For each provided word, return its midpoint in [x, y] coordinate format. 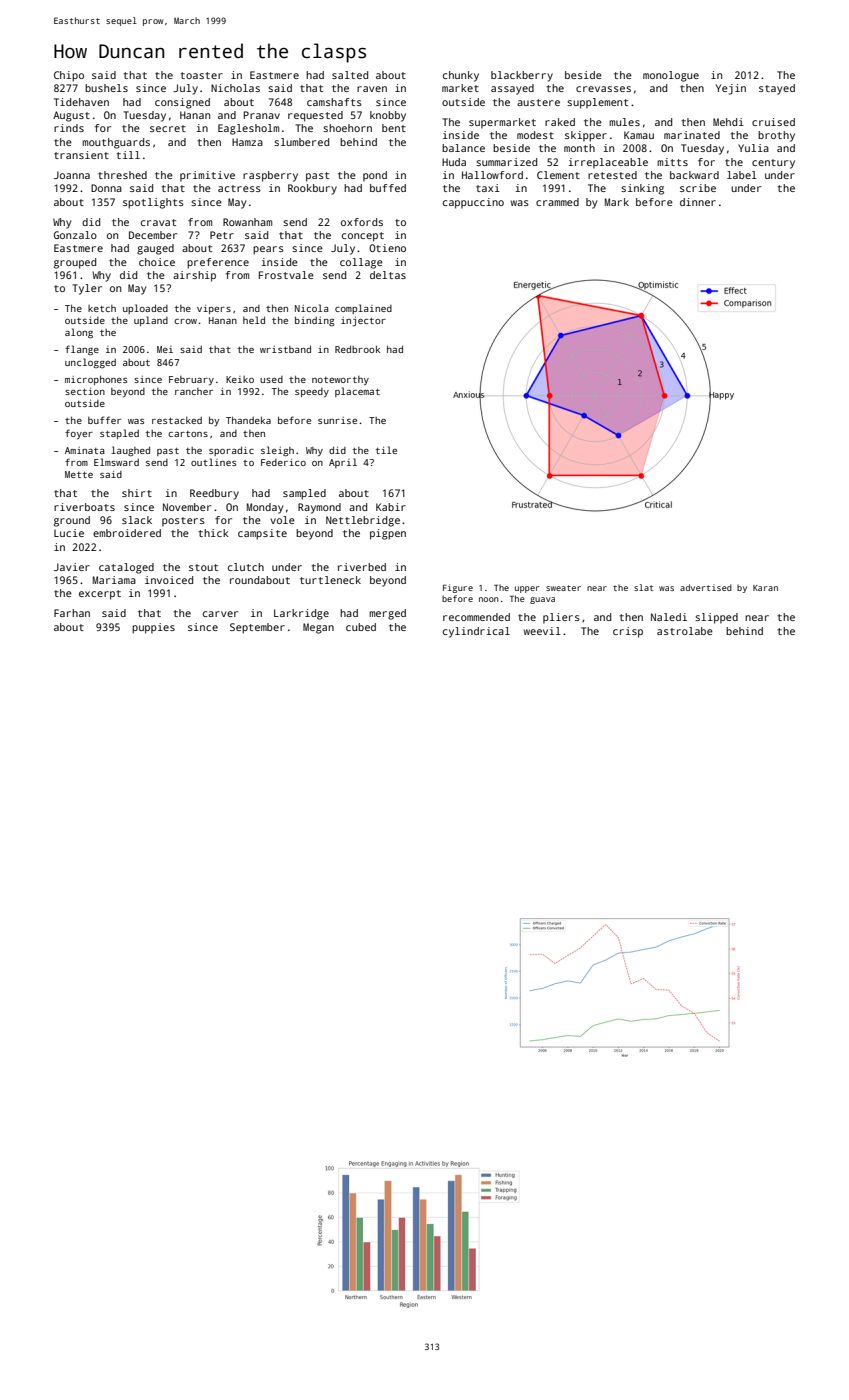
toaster [201, 75]
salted [350, 75]
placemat [357, 392]
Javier [72, 567]
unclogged [90, 363]
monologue [671, 76]
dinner [698, 202]
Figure [458, 588]
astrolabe [685, 631]
